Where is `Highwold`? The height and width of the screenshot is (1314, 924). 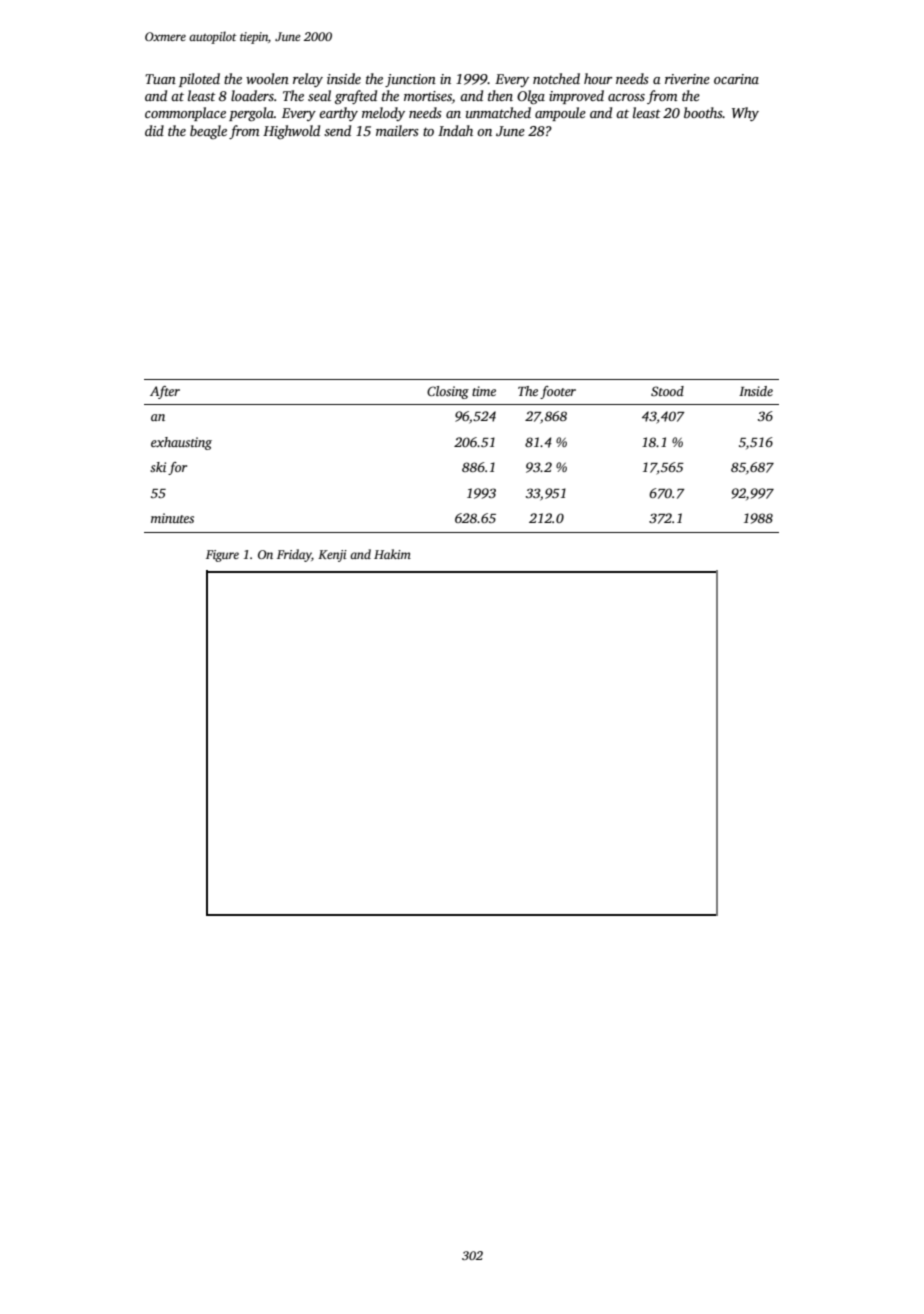
Highwold is located at coordinates (291, 132).
